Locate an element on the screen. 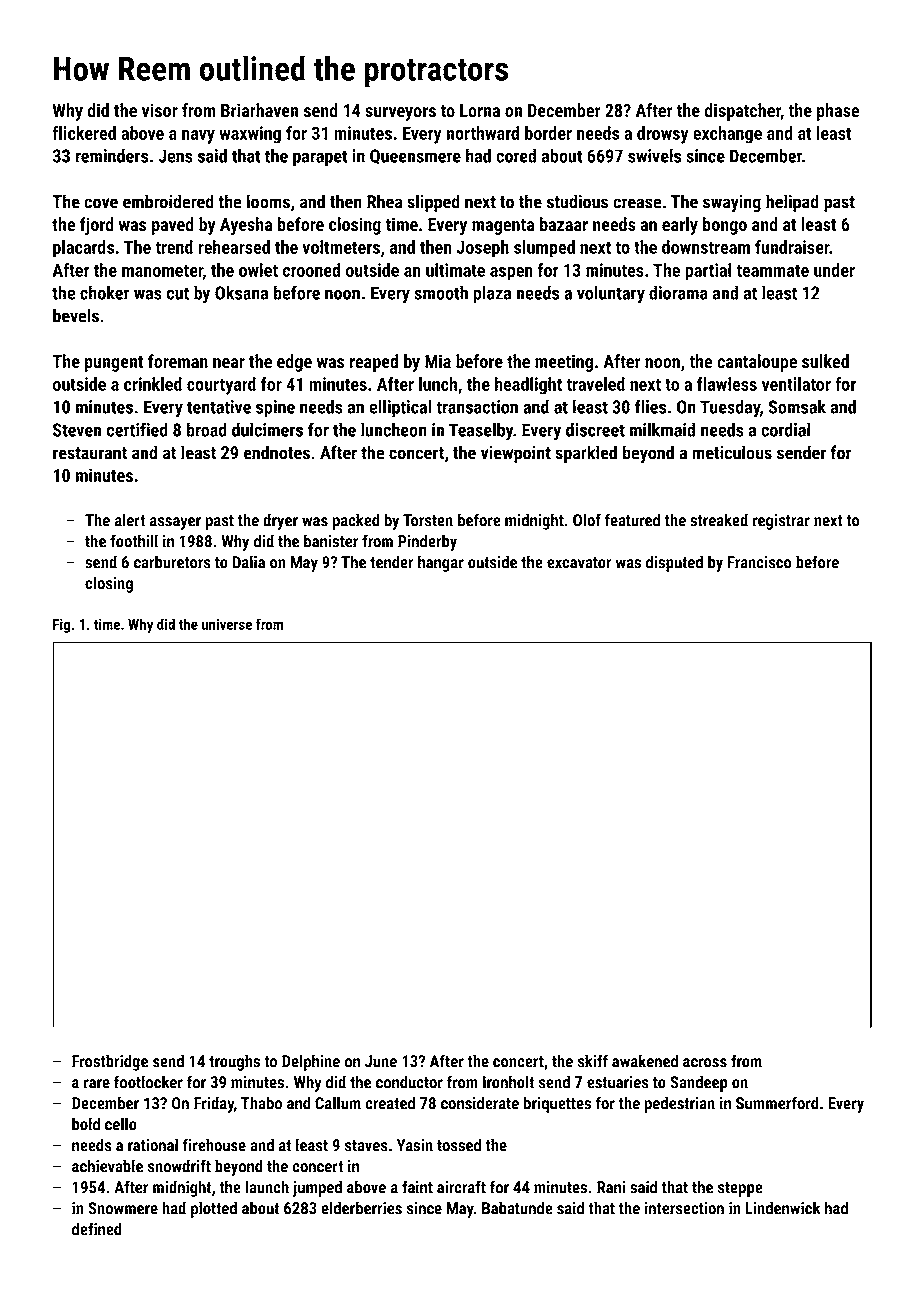  magenta is located at coordinates (503, 227).
